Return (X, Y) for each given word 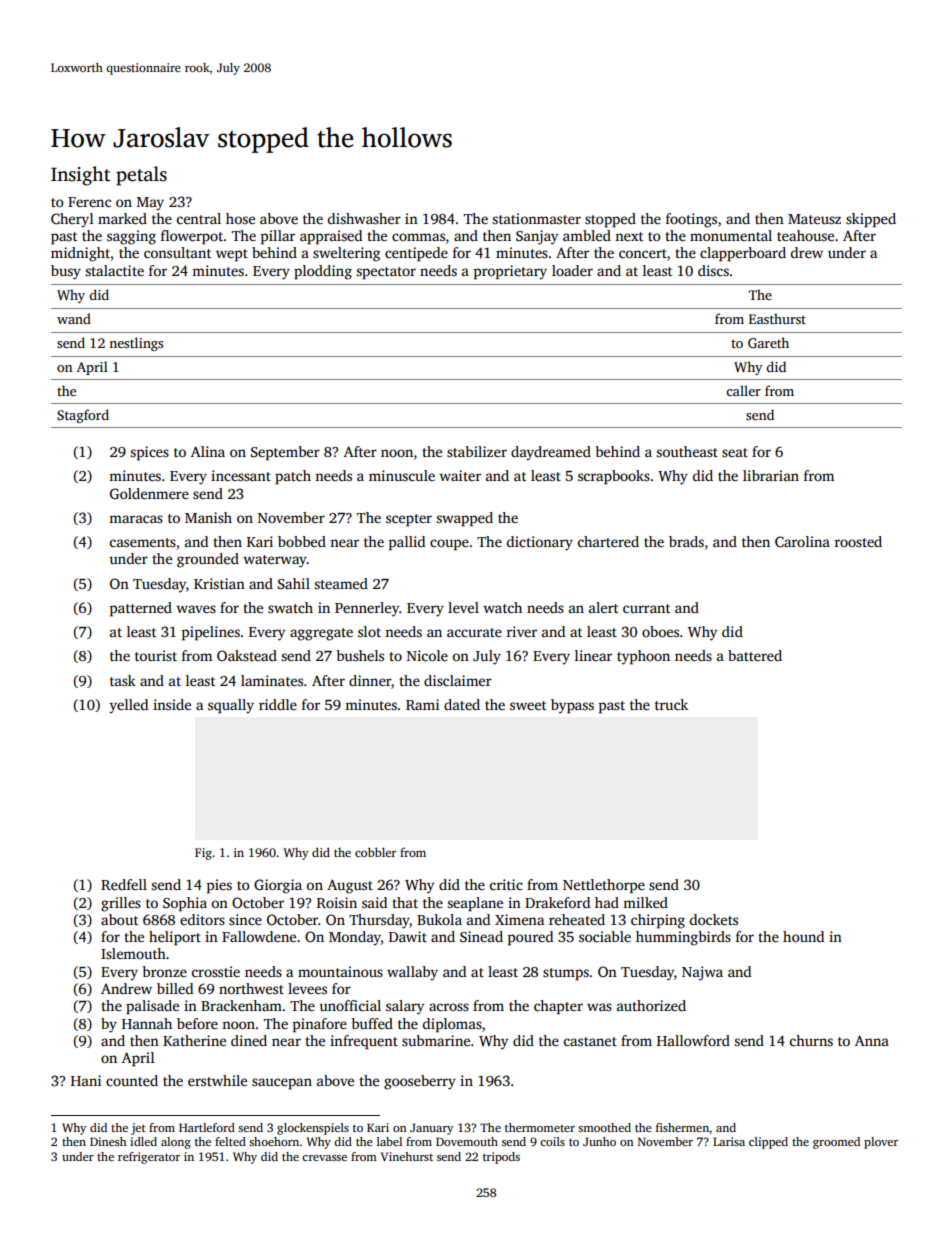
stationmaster (536, 218)
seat (735, 452)
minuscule (402, 475)
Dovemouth (467, 1141)
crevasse (324, 1158)
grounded (208, 560)
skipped (871, 220)
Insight (80, 176)
